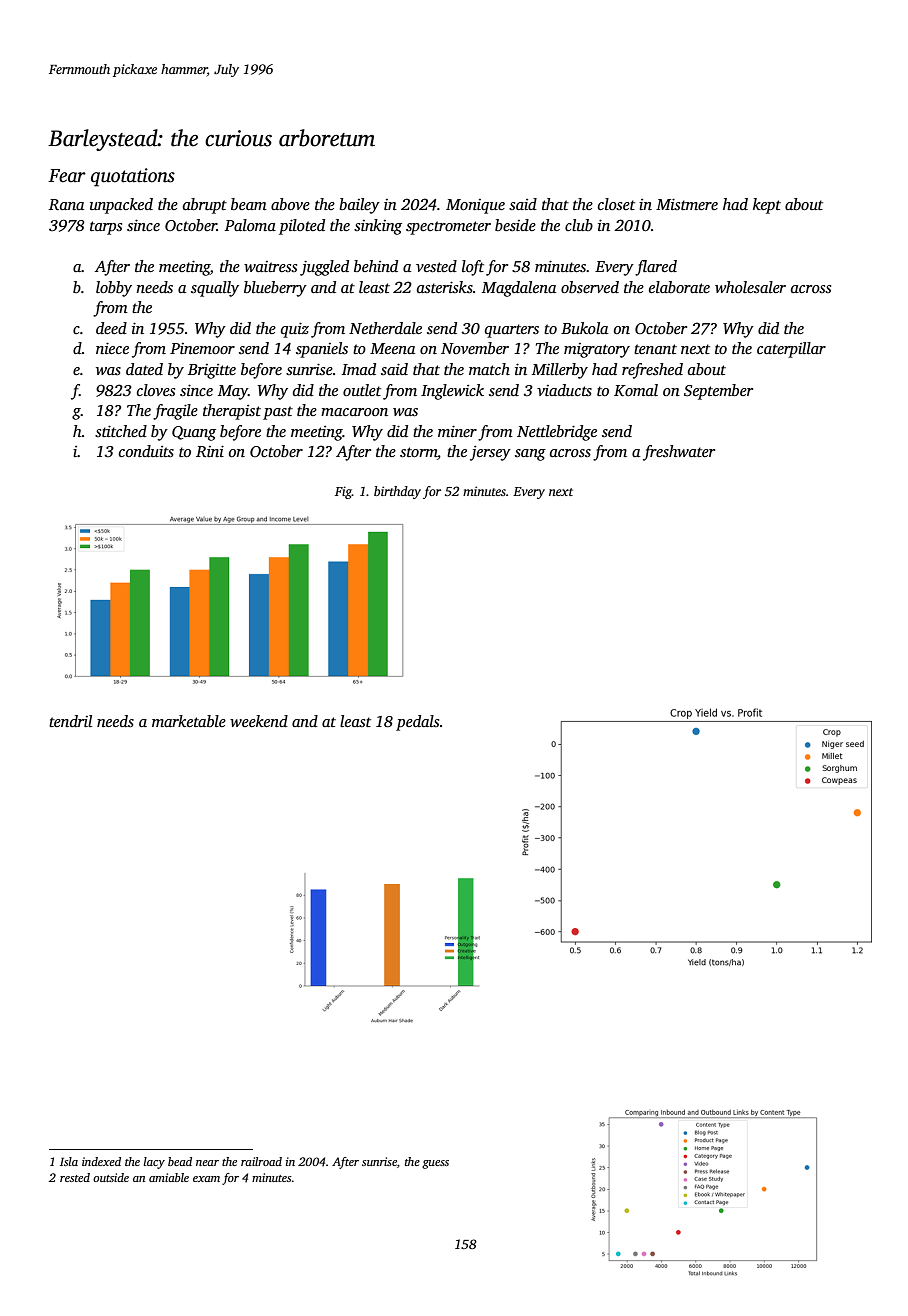  What do you see at coordinates (656, 268) in the image?
I see `flared` at bounding box center [656, 268].
